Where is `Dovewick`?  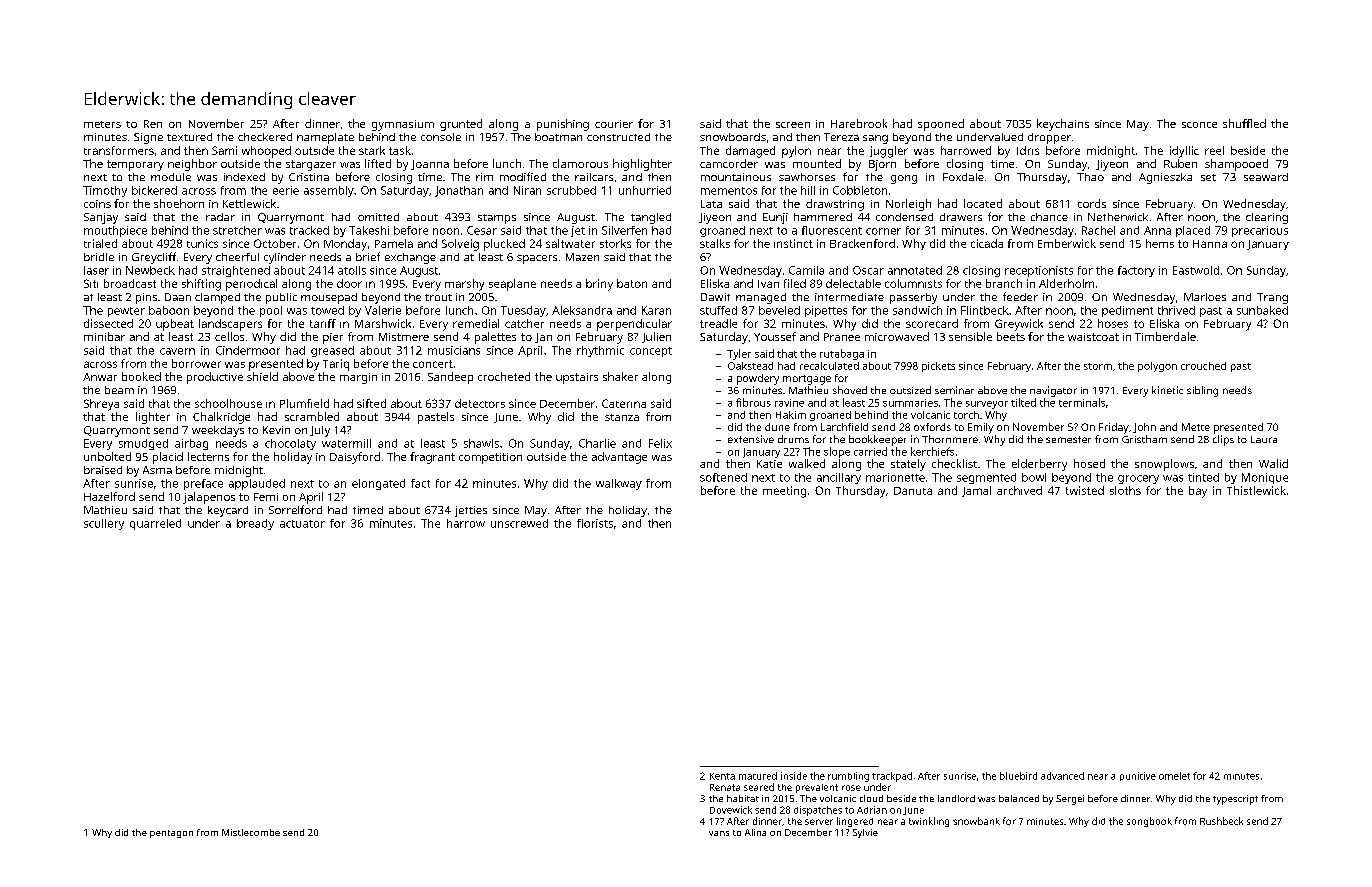 Dovewick is located at coordinates (731, 810).
